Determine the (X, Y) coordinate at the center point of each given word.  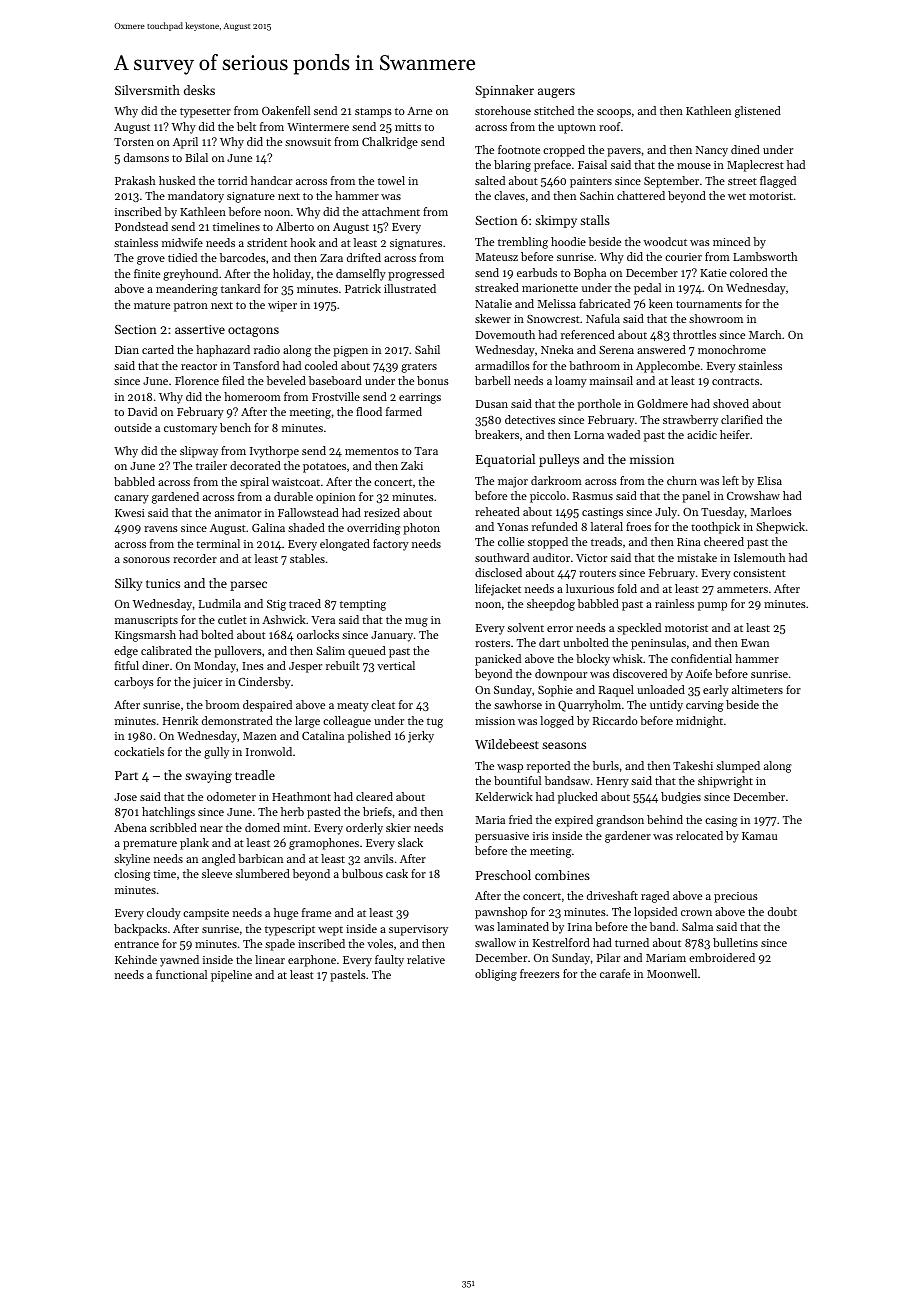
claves (509, 195)
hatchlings (168, 813)
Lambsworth (765, 256)
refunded (555, 526)
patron (191, 307)
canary (131, 499)
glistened (758, 112)
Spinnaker (504, 91)
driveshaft (612, 895)
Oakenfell (286, 110)
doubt (782, 911)
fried (520, 819)
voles (380, 943)
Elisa (769, 480)
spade (280, 945)
